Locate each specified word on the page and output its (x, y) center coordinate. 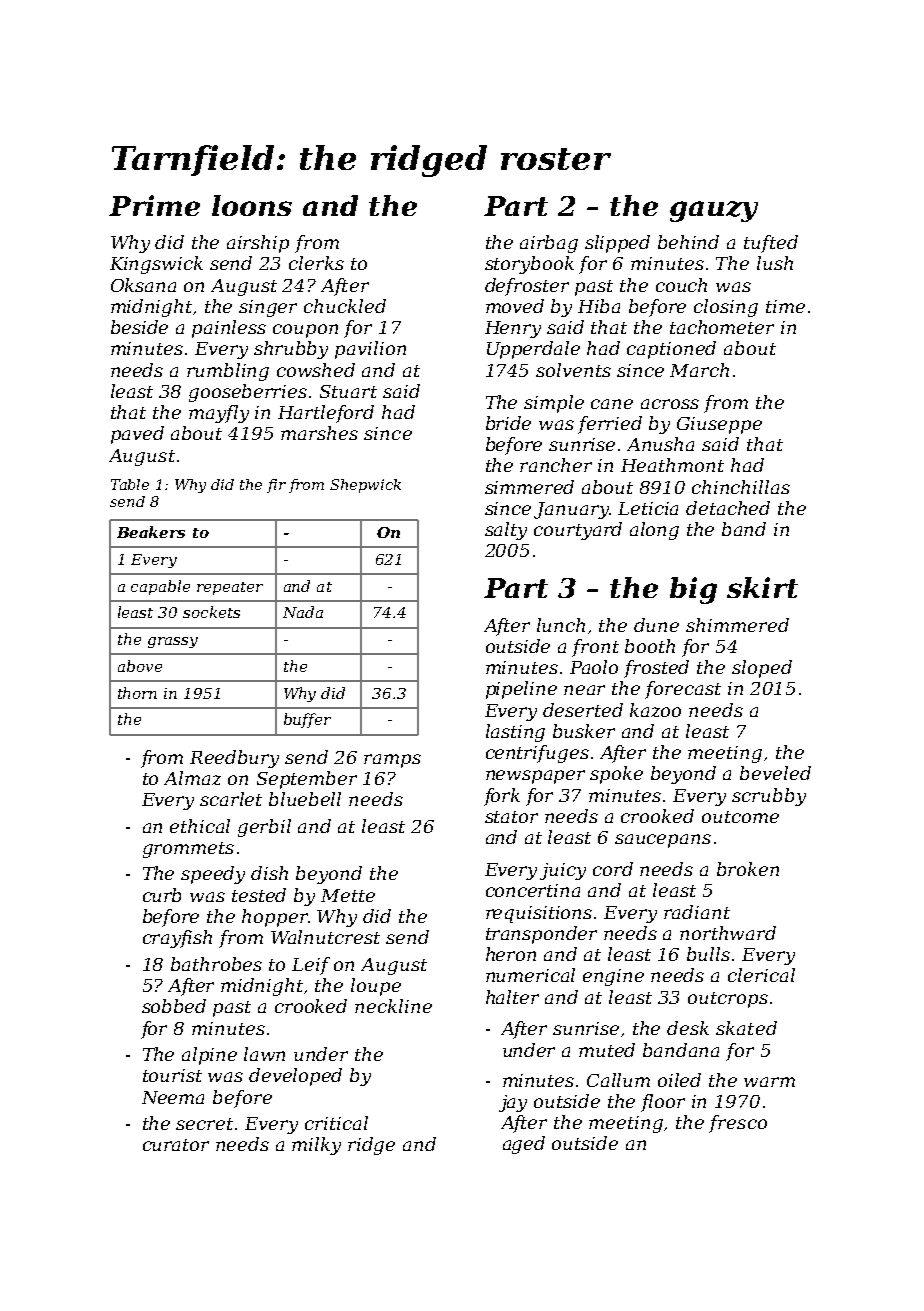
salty (506, 531)
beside (139, 327)
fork (502, 797)
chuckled (345, 306)
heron (511, 954)
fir (276, 486)
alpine (209, 1056)
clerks (316, 263)
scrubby (769, 797)
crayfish (177, 939)
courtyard (578, 531)
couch (681, 285)
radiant (697, 912)
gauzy (714, 211)
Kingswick (156, 265)
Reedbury (234, 759)
